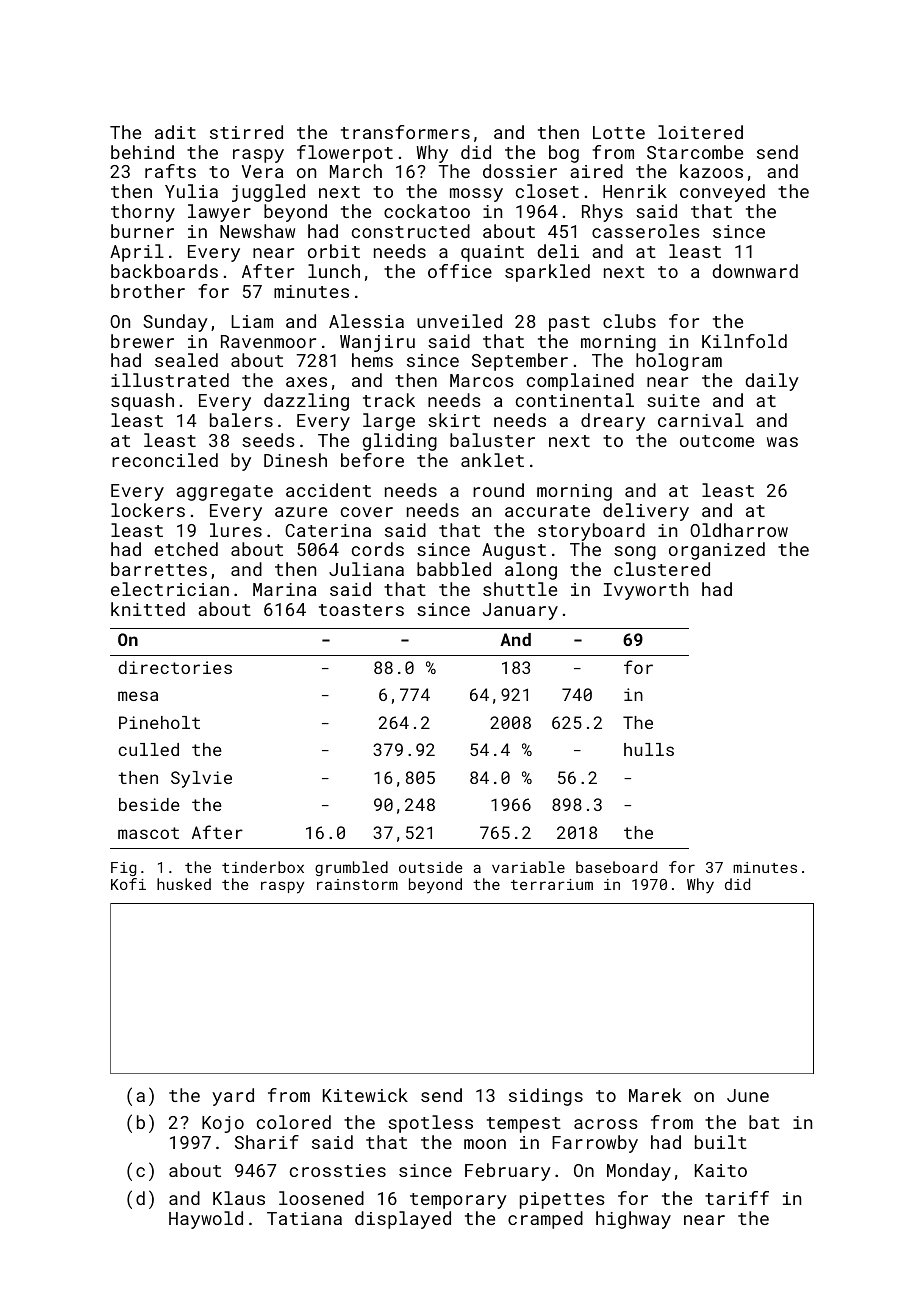 The width and height of the document is (924, 1308). I want to click on yard, so click(233, 1097).
